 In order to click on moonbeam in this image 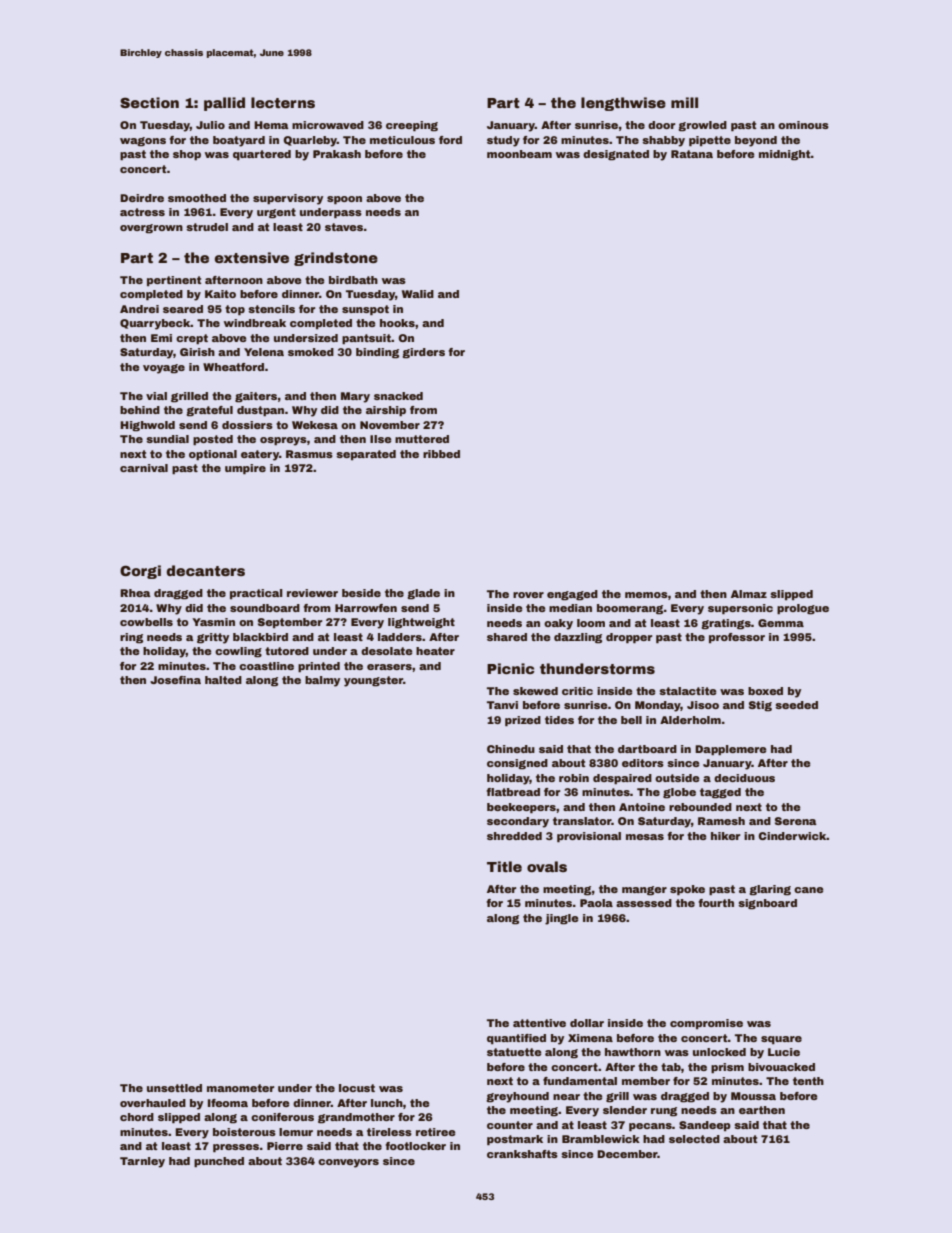, I will do `click(519, 154)`.
